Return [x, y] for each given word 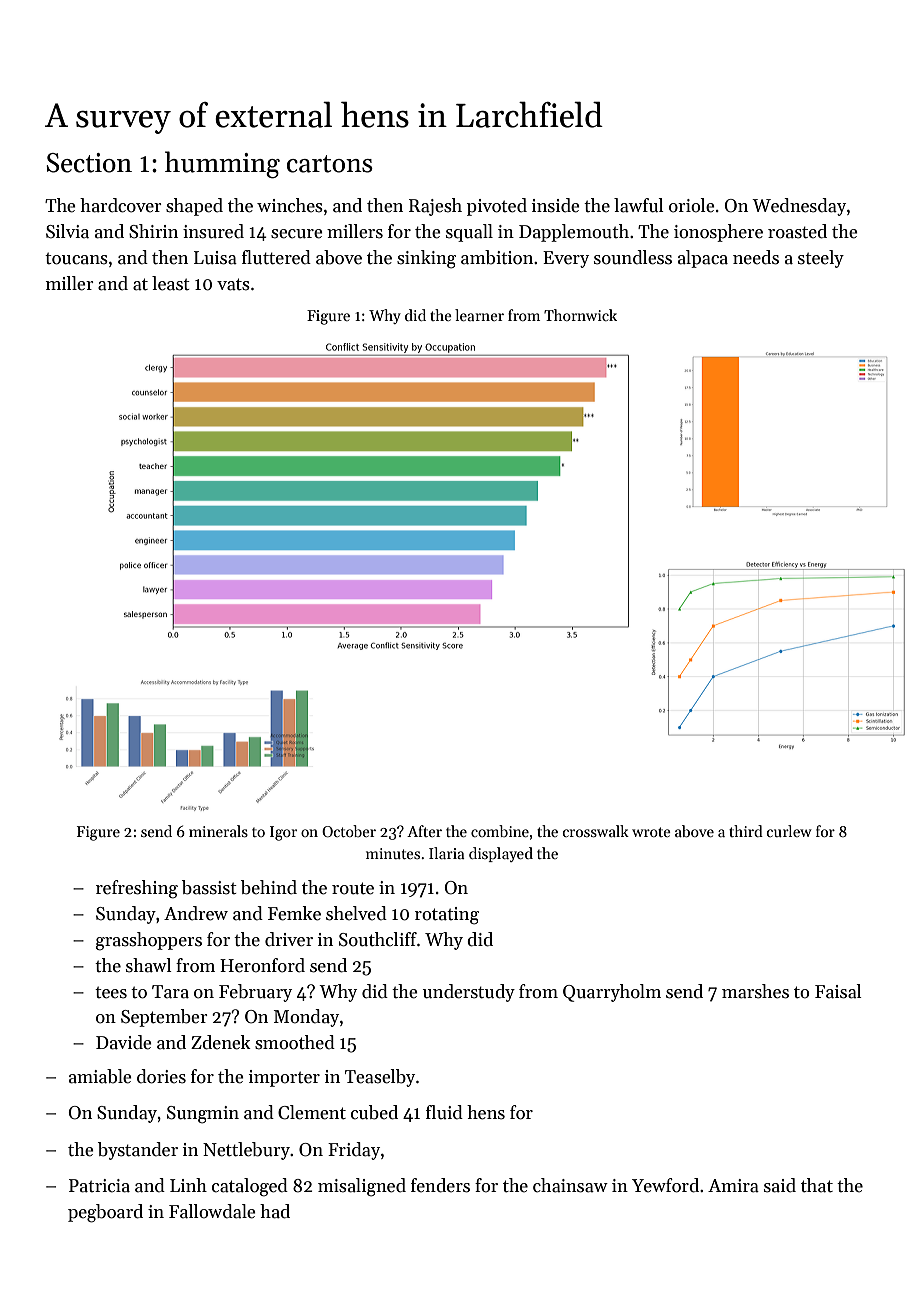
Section [89, 163]
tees [111, 993]
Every [566, 259]
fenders [440, 1185]
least [171, 283]
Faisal [838, 991]
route [353, 888]
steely [821, 259]
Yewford [665, 1185]
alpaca [703, 259]
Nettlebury [246, 1151]
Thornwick [580, 315]
